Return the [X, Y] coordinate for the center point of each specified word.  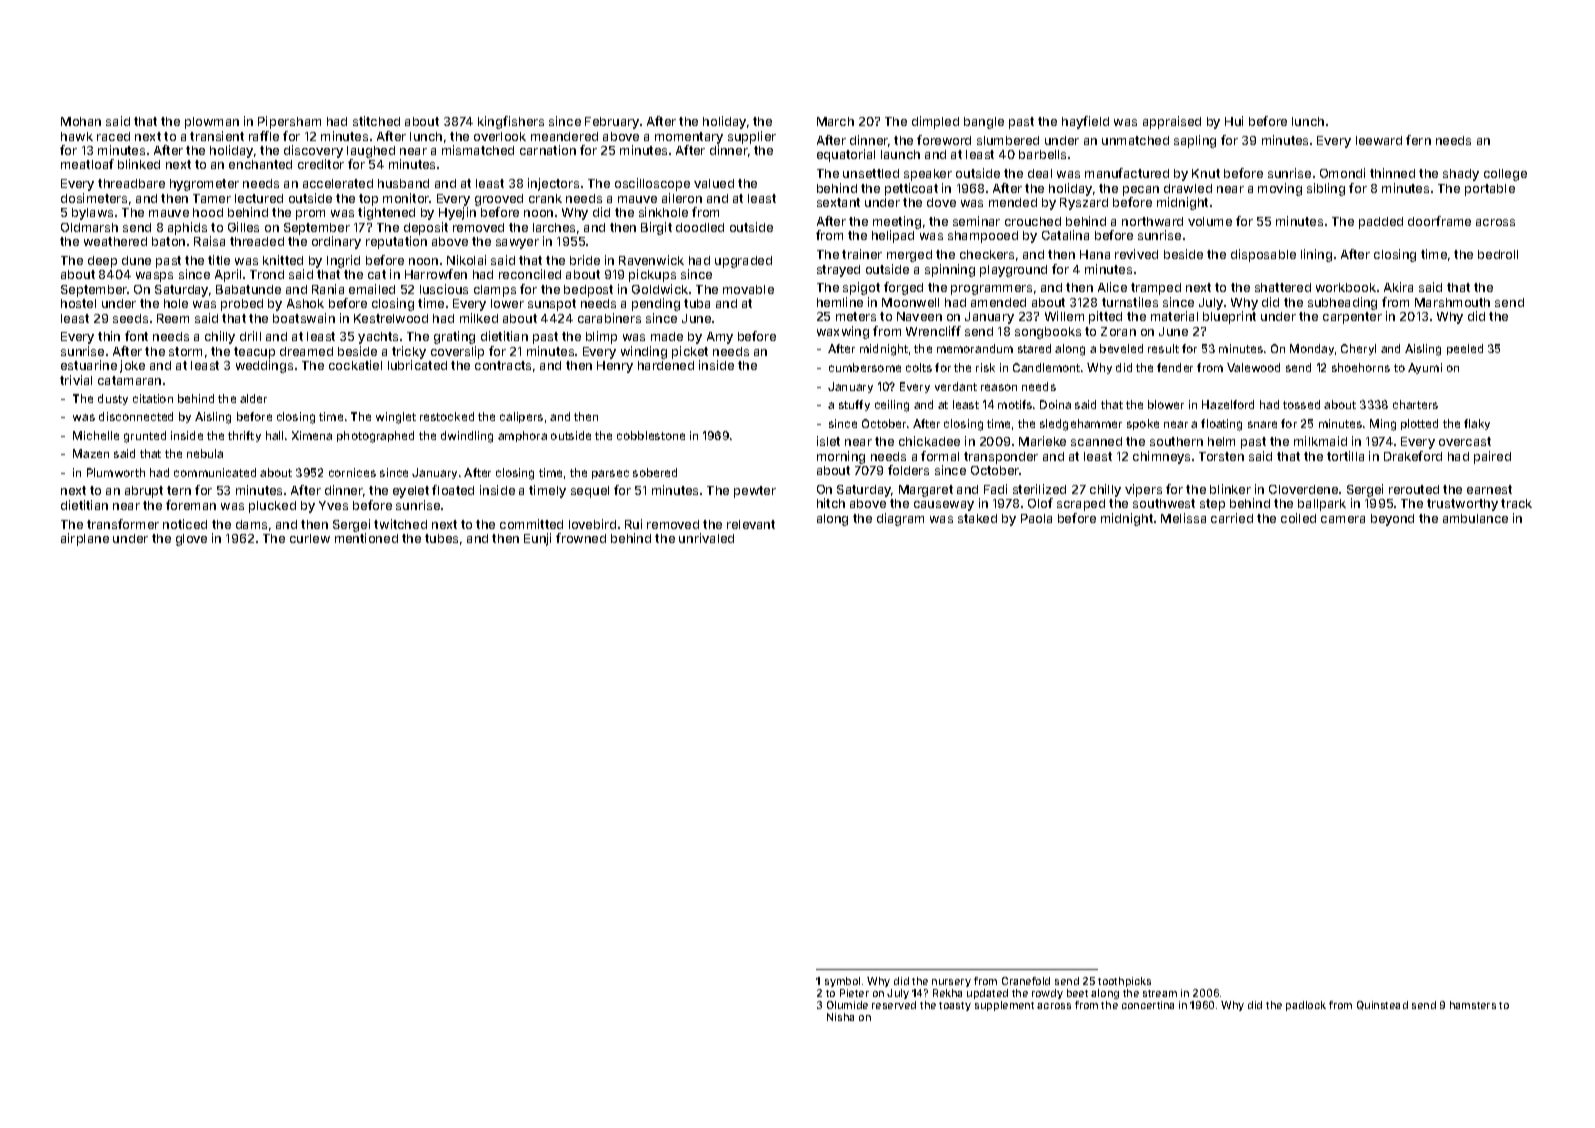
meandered [564, 136]
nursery [951, 983]
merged [909, 256]
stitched [376, 121]
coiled [1298, 518]
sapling [1195, 141]
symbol [842, 982]
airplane [85, 539]
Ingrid [343, 261]
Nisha [840, 1017]
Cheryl [1358, 349]
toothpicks [1124, 982]
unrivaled [706, 538]
